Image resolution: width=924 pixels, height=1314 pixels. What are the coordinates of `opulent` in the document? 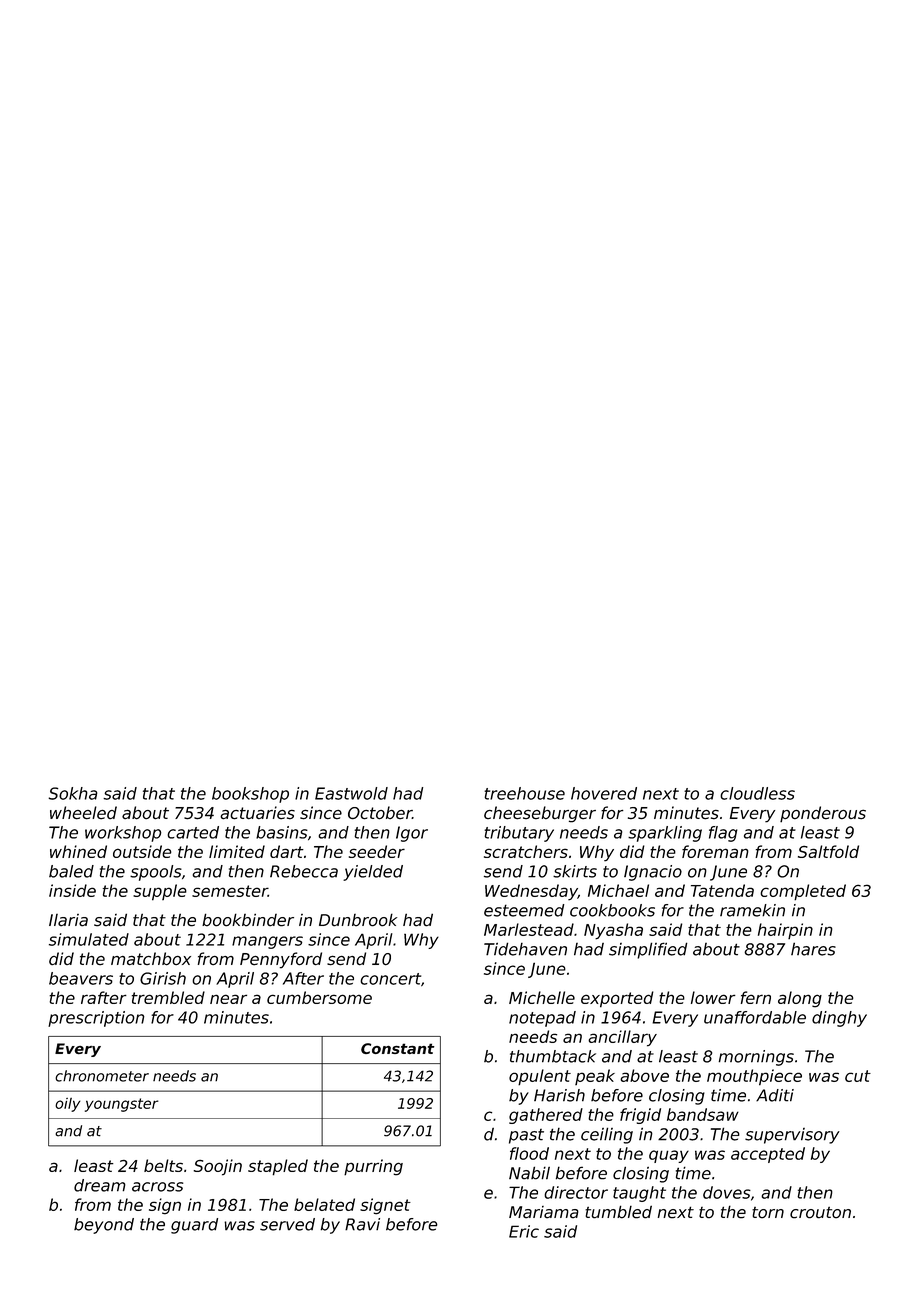 It's located at (540, 1077).
